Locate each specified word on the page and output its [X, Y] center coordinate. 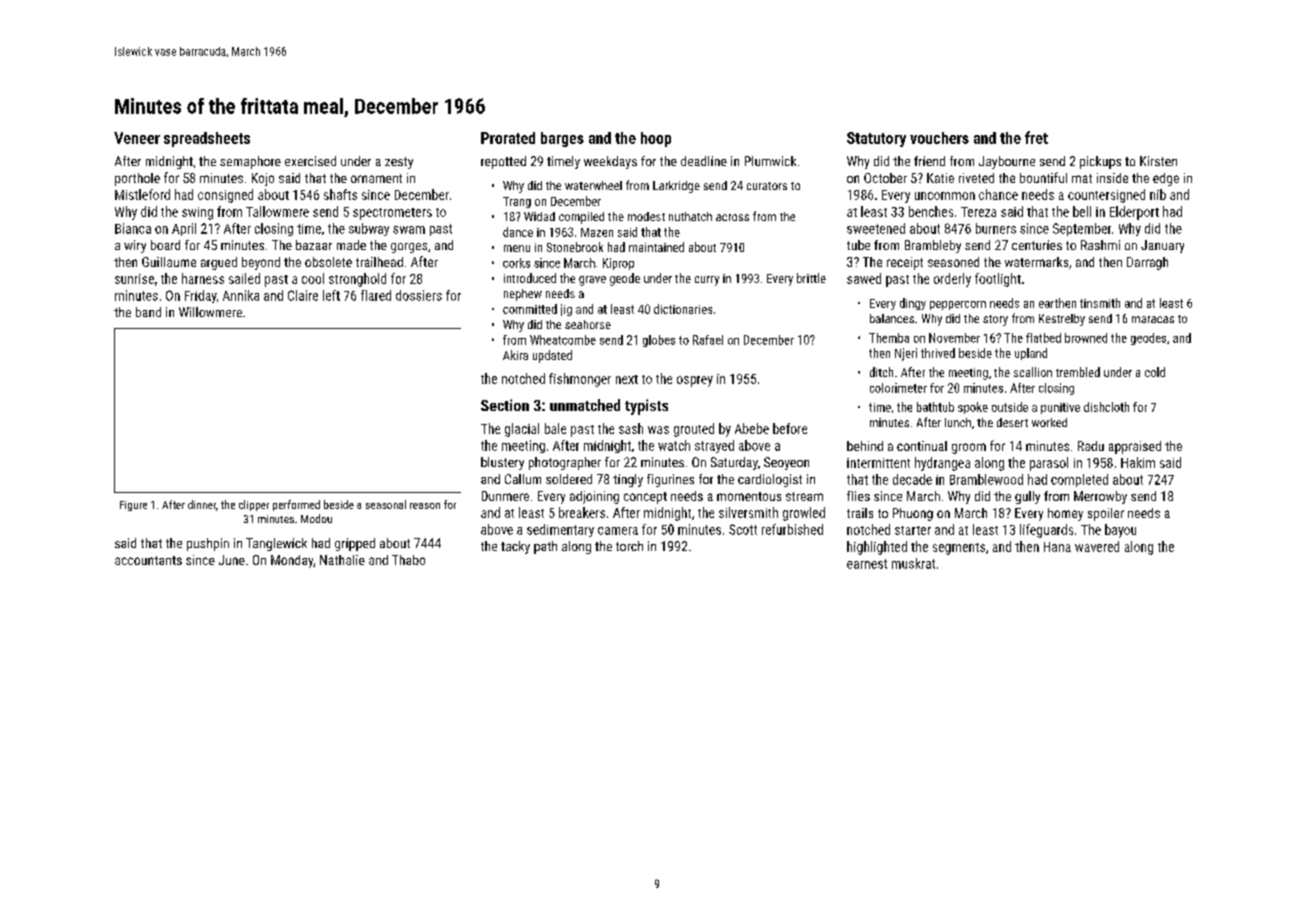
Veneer [137, 138]
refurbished [792, 529]
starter [913, 530]
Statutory [876, 139]
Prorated [508, 138]
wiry [135, 246]
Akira [515, 355]
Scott [743, 529]
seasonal [386, 504]
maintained [656, 247]
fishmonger [580, 380]
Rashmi [1100, 245]
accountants [148, 560]
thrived [938, 353]
